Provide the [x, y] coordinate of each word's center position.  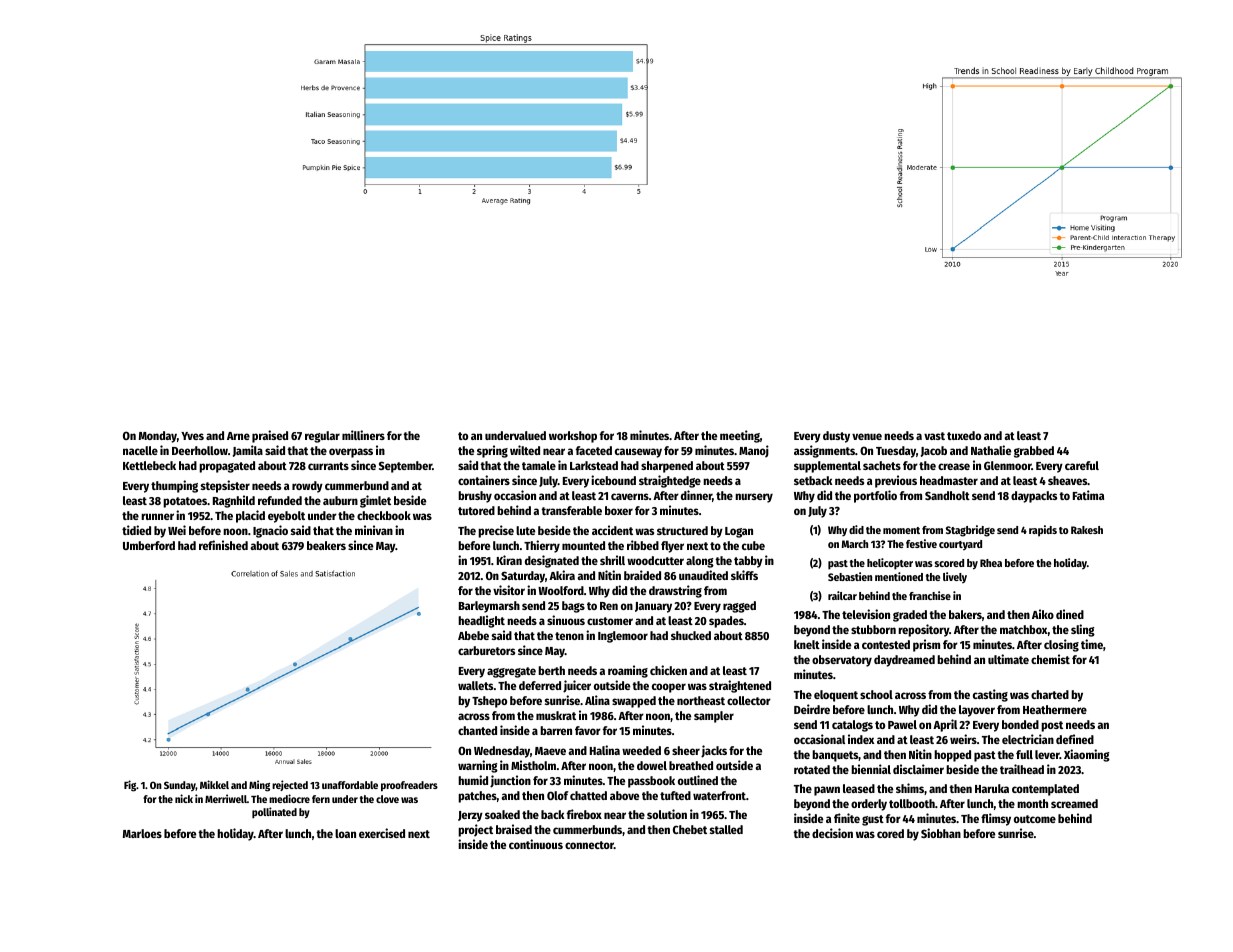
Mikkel [214, 784]
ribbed [643, 545]
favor [588, 730]
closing [1061, 645]
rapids [1043, 531]
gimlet [375, 501]
